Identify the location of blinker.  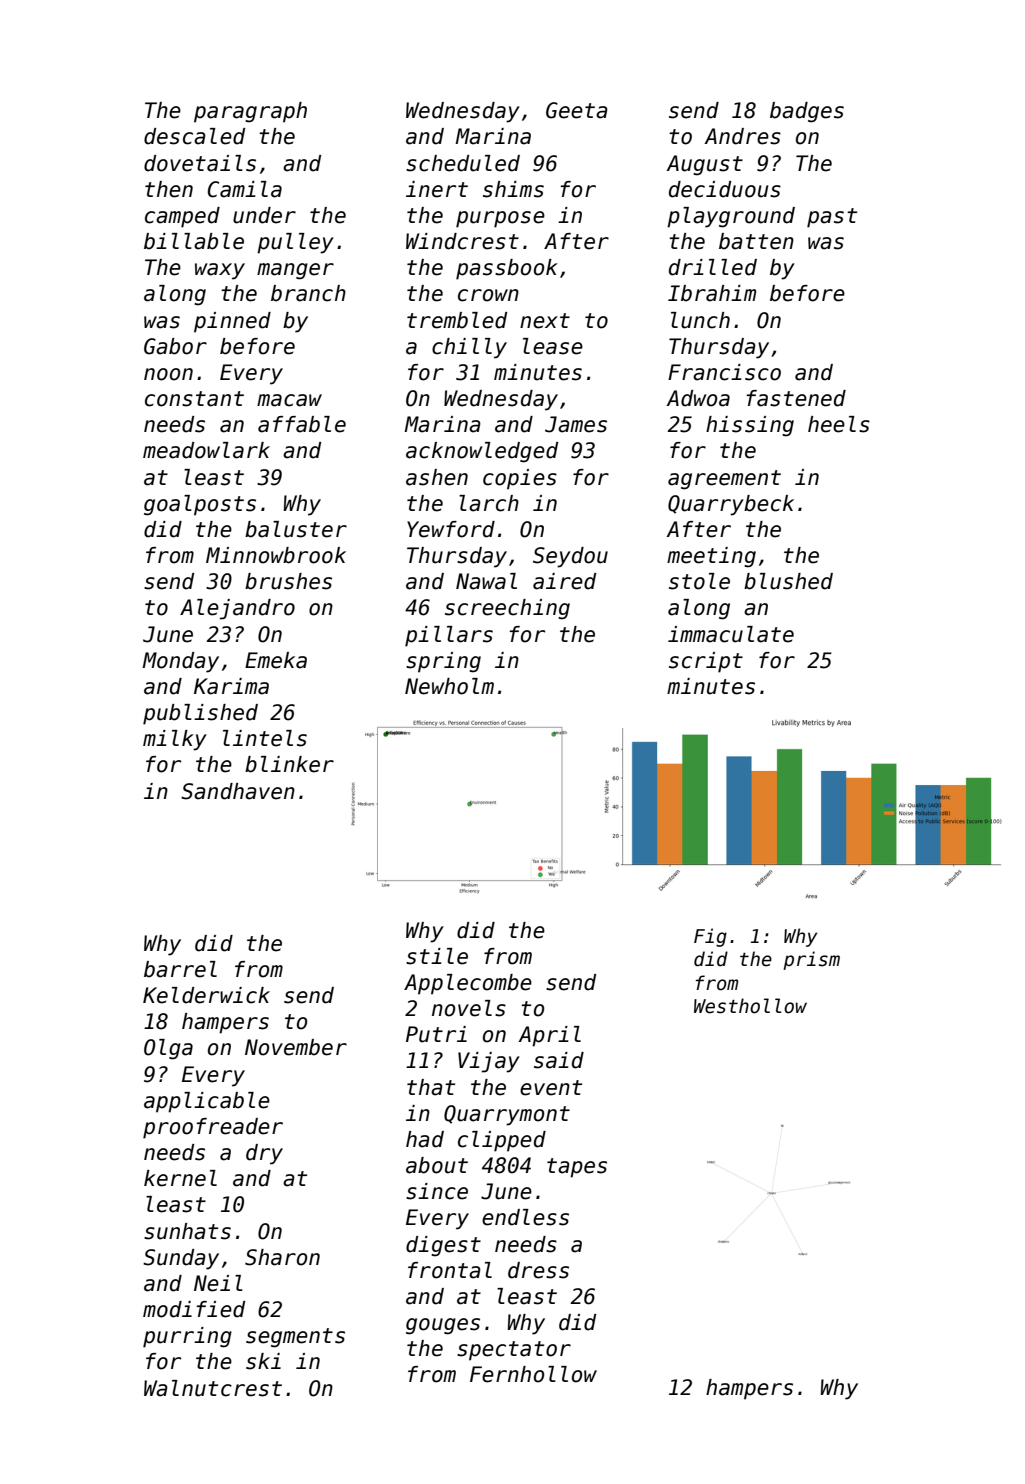
(289, 764).
